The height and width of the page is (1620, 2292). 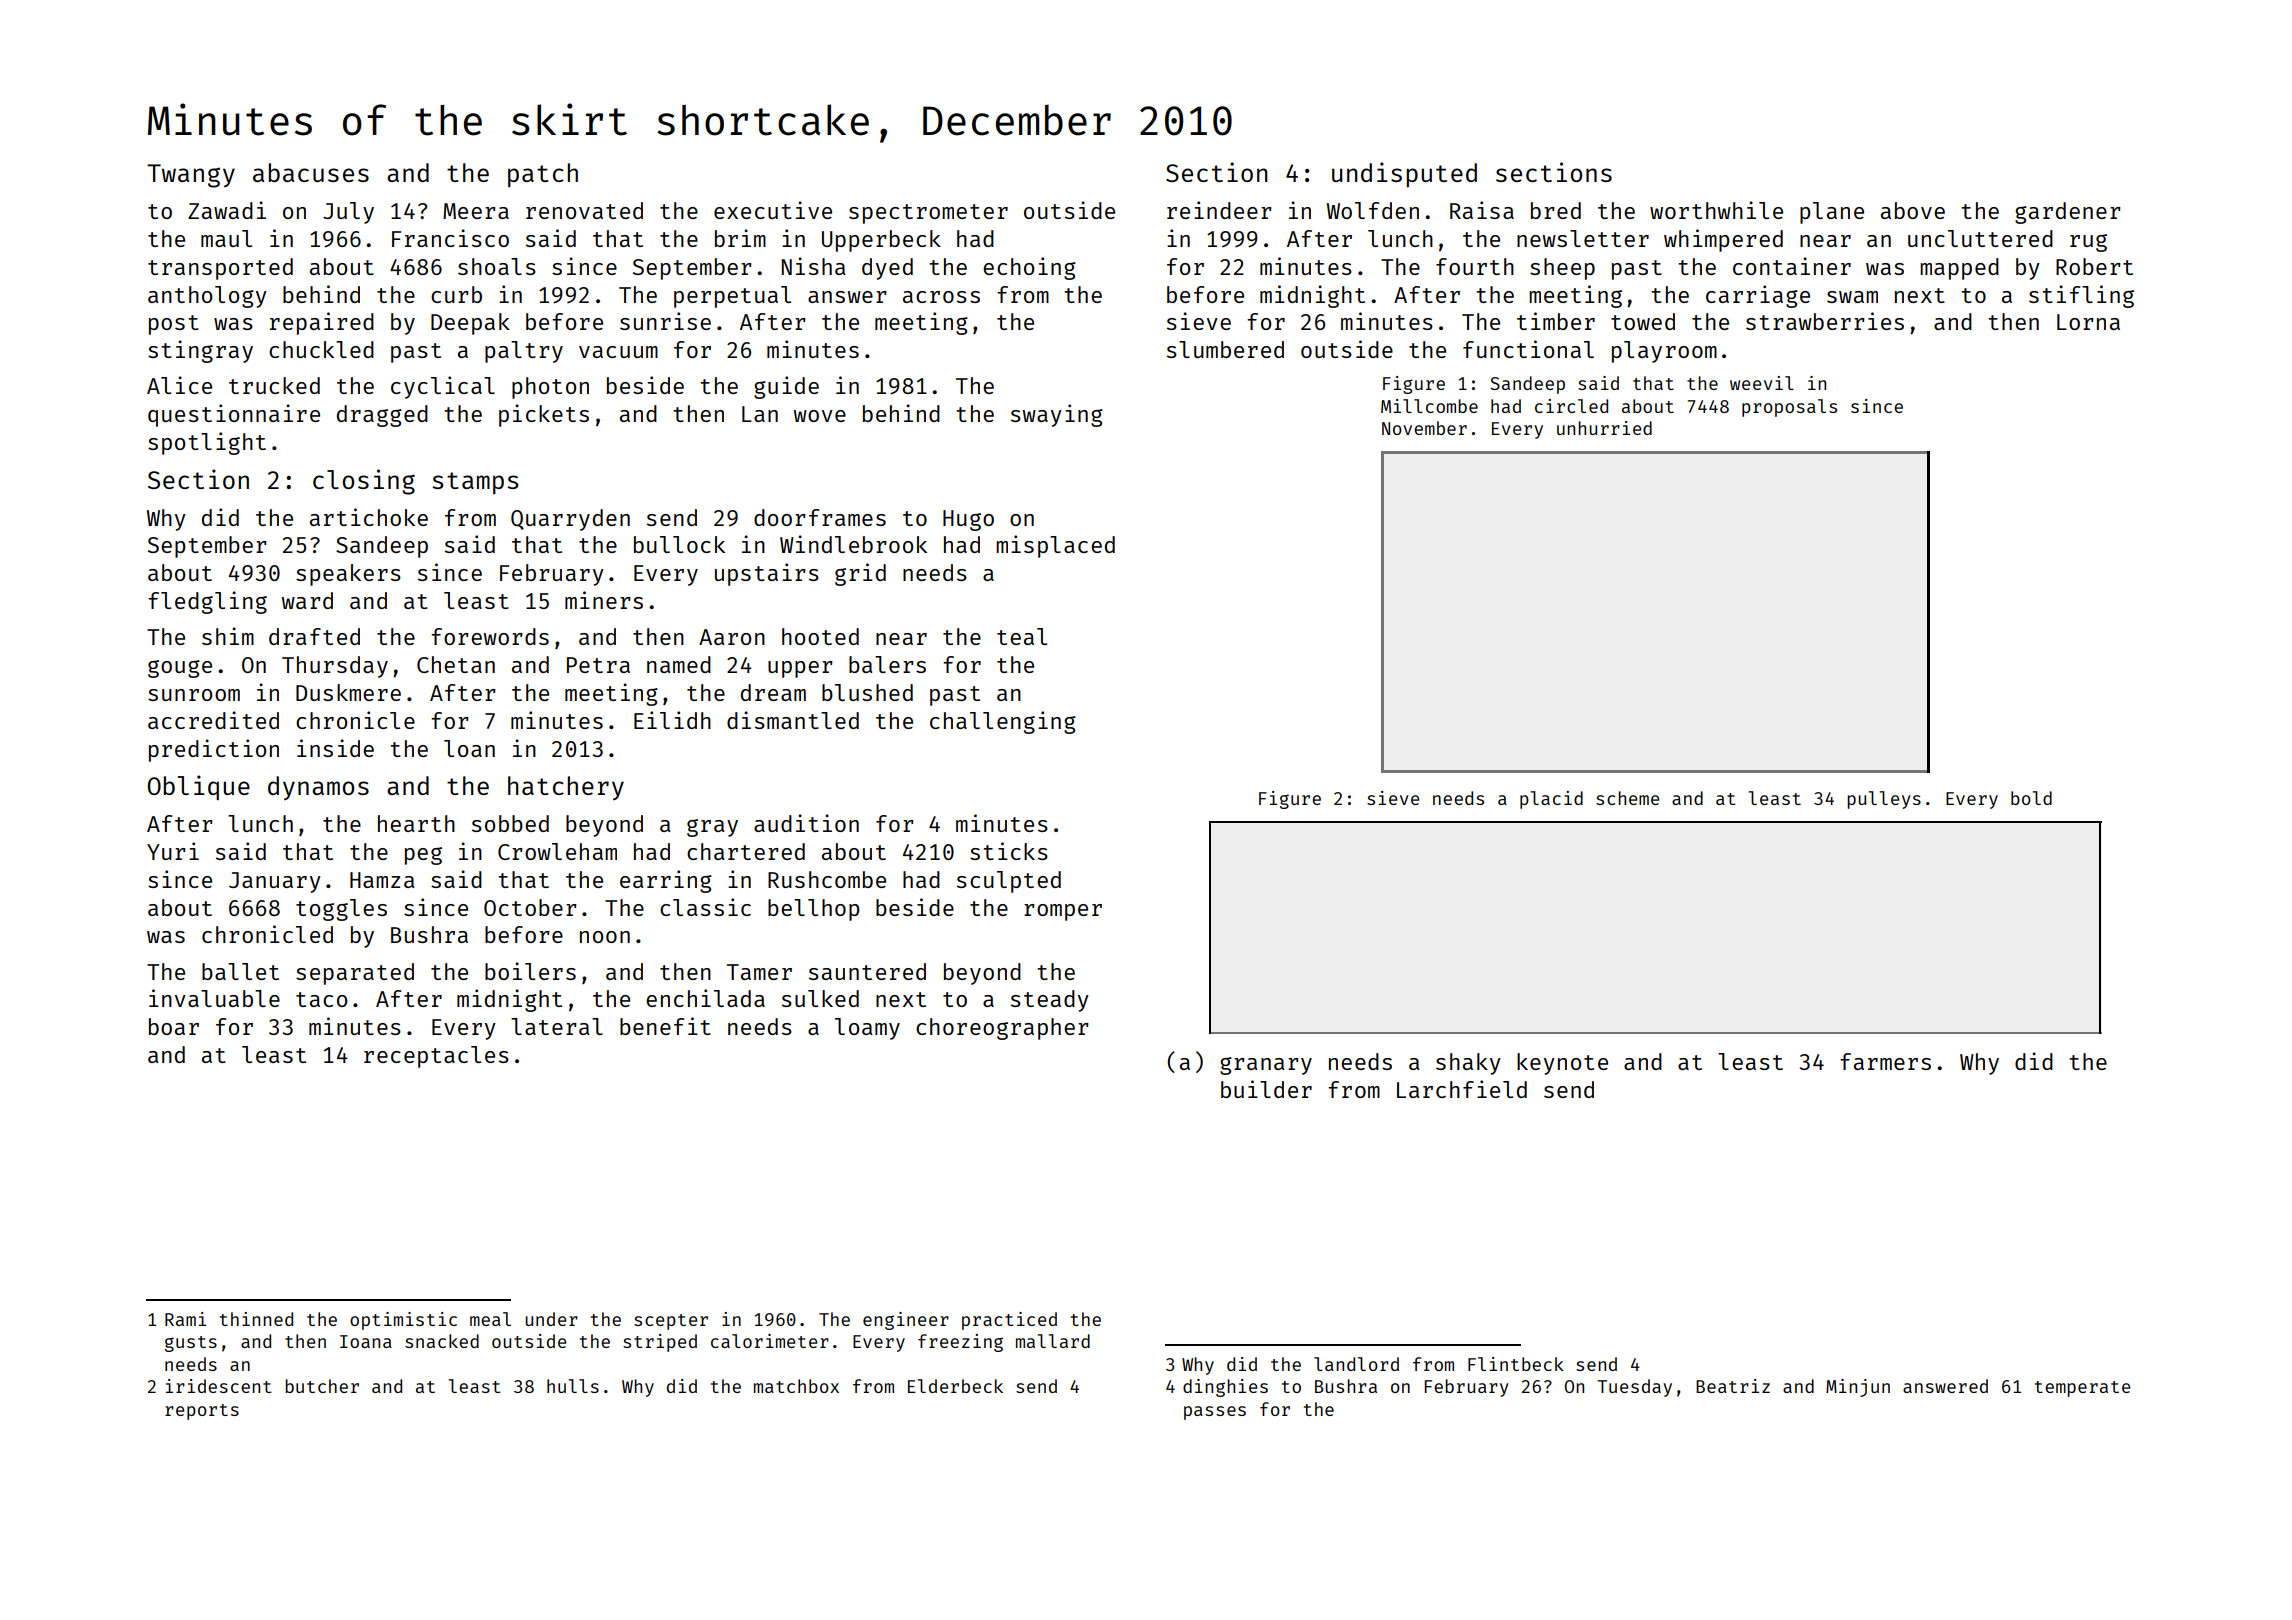 I want to click on placid, so click(x=1551, y=800).
